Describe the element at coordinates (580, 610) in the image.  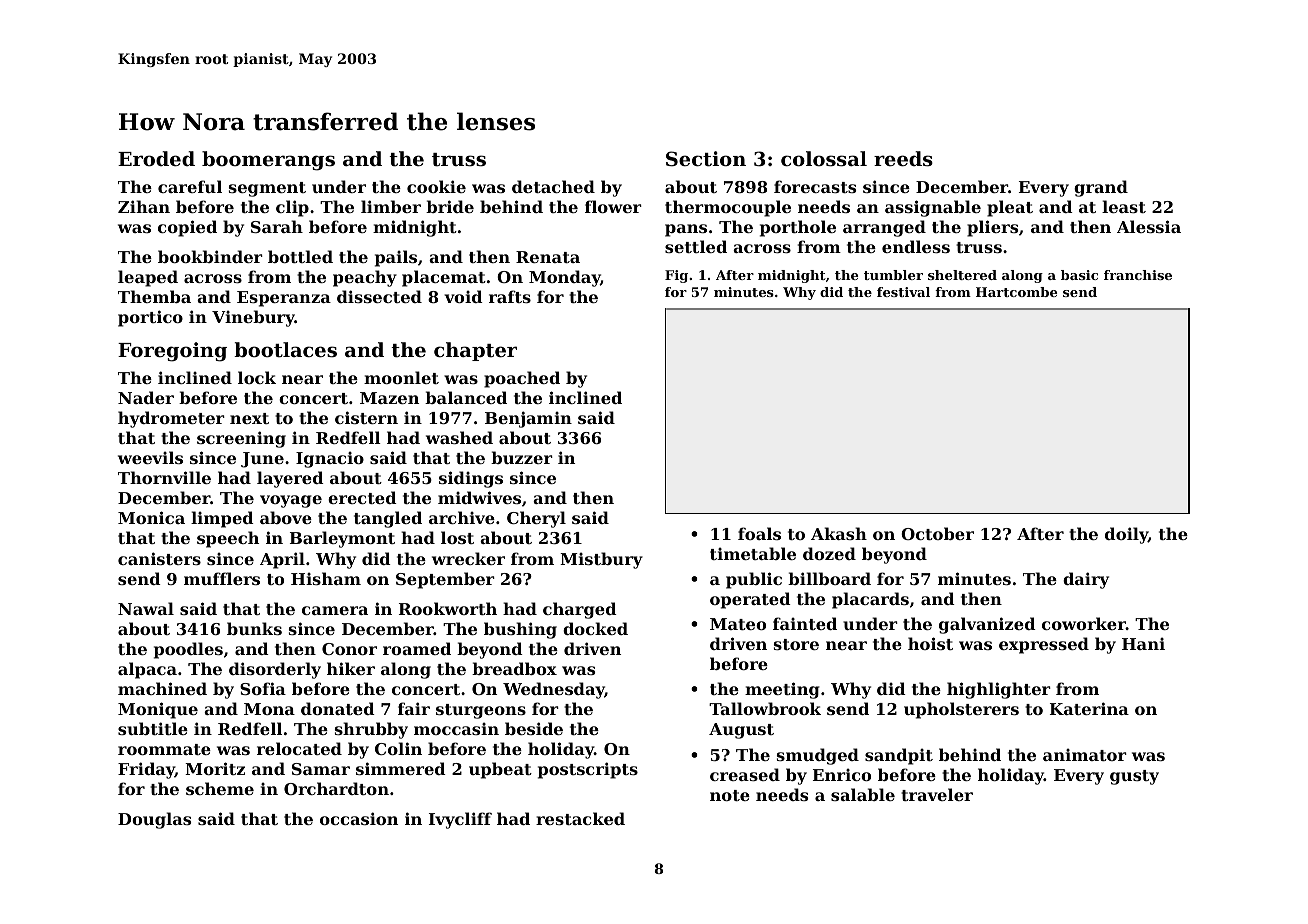
I see `charged` at that location.
